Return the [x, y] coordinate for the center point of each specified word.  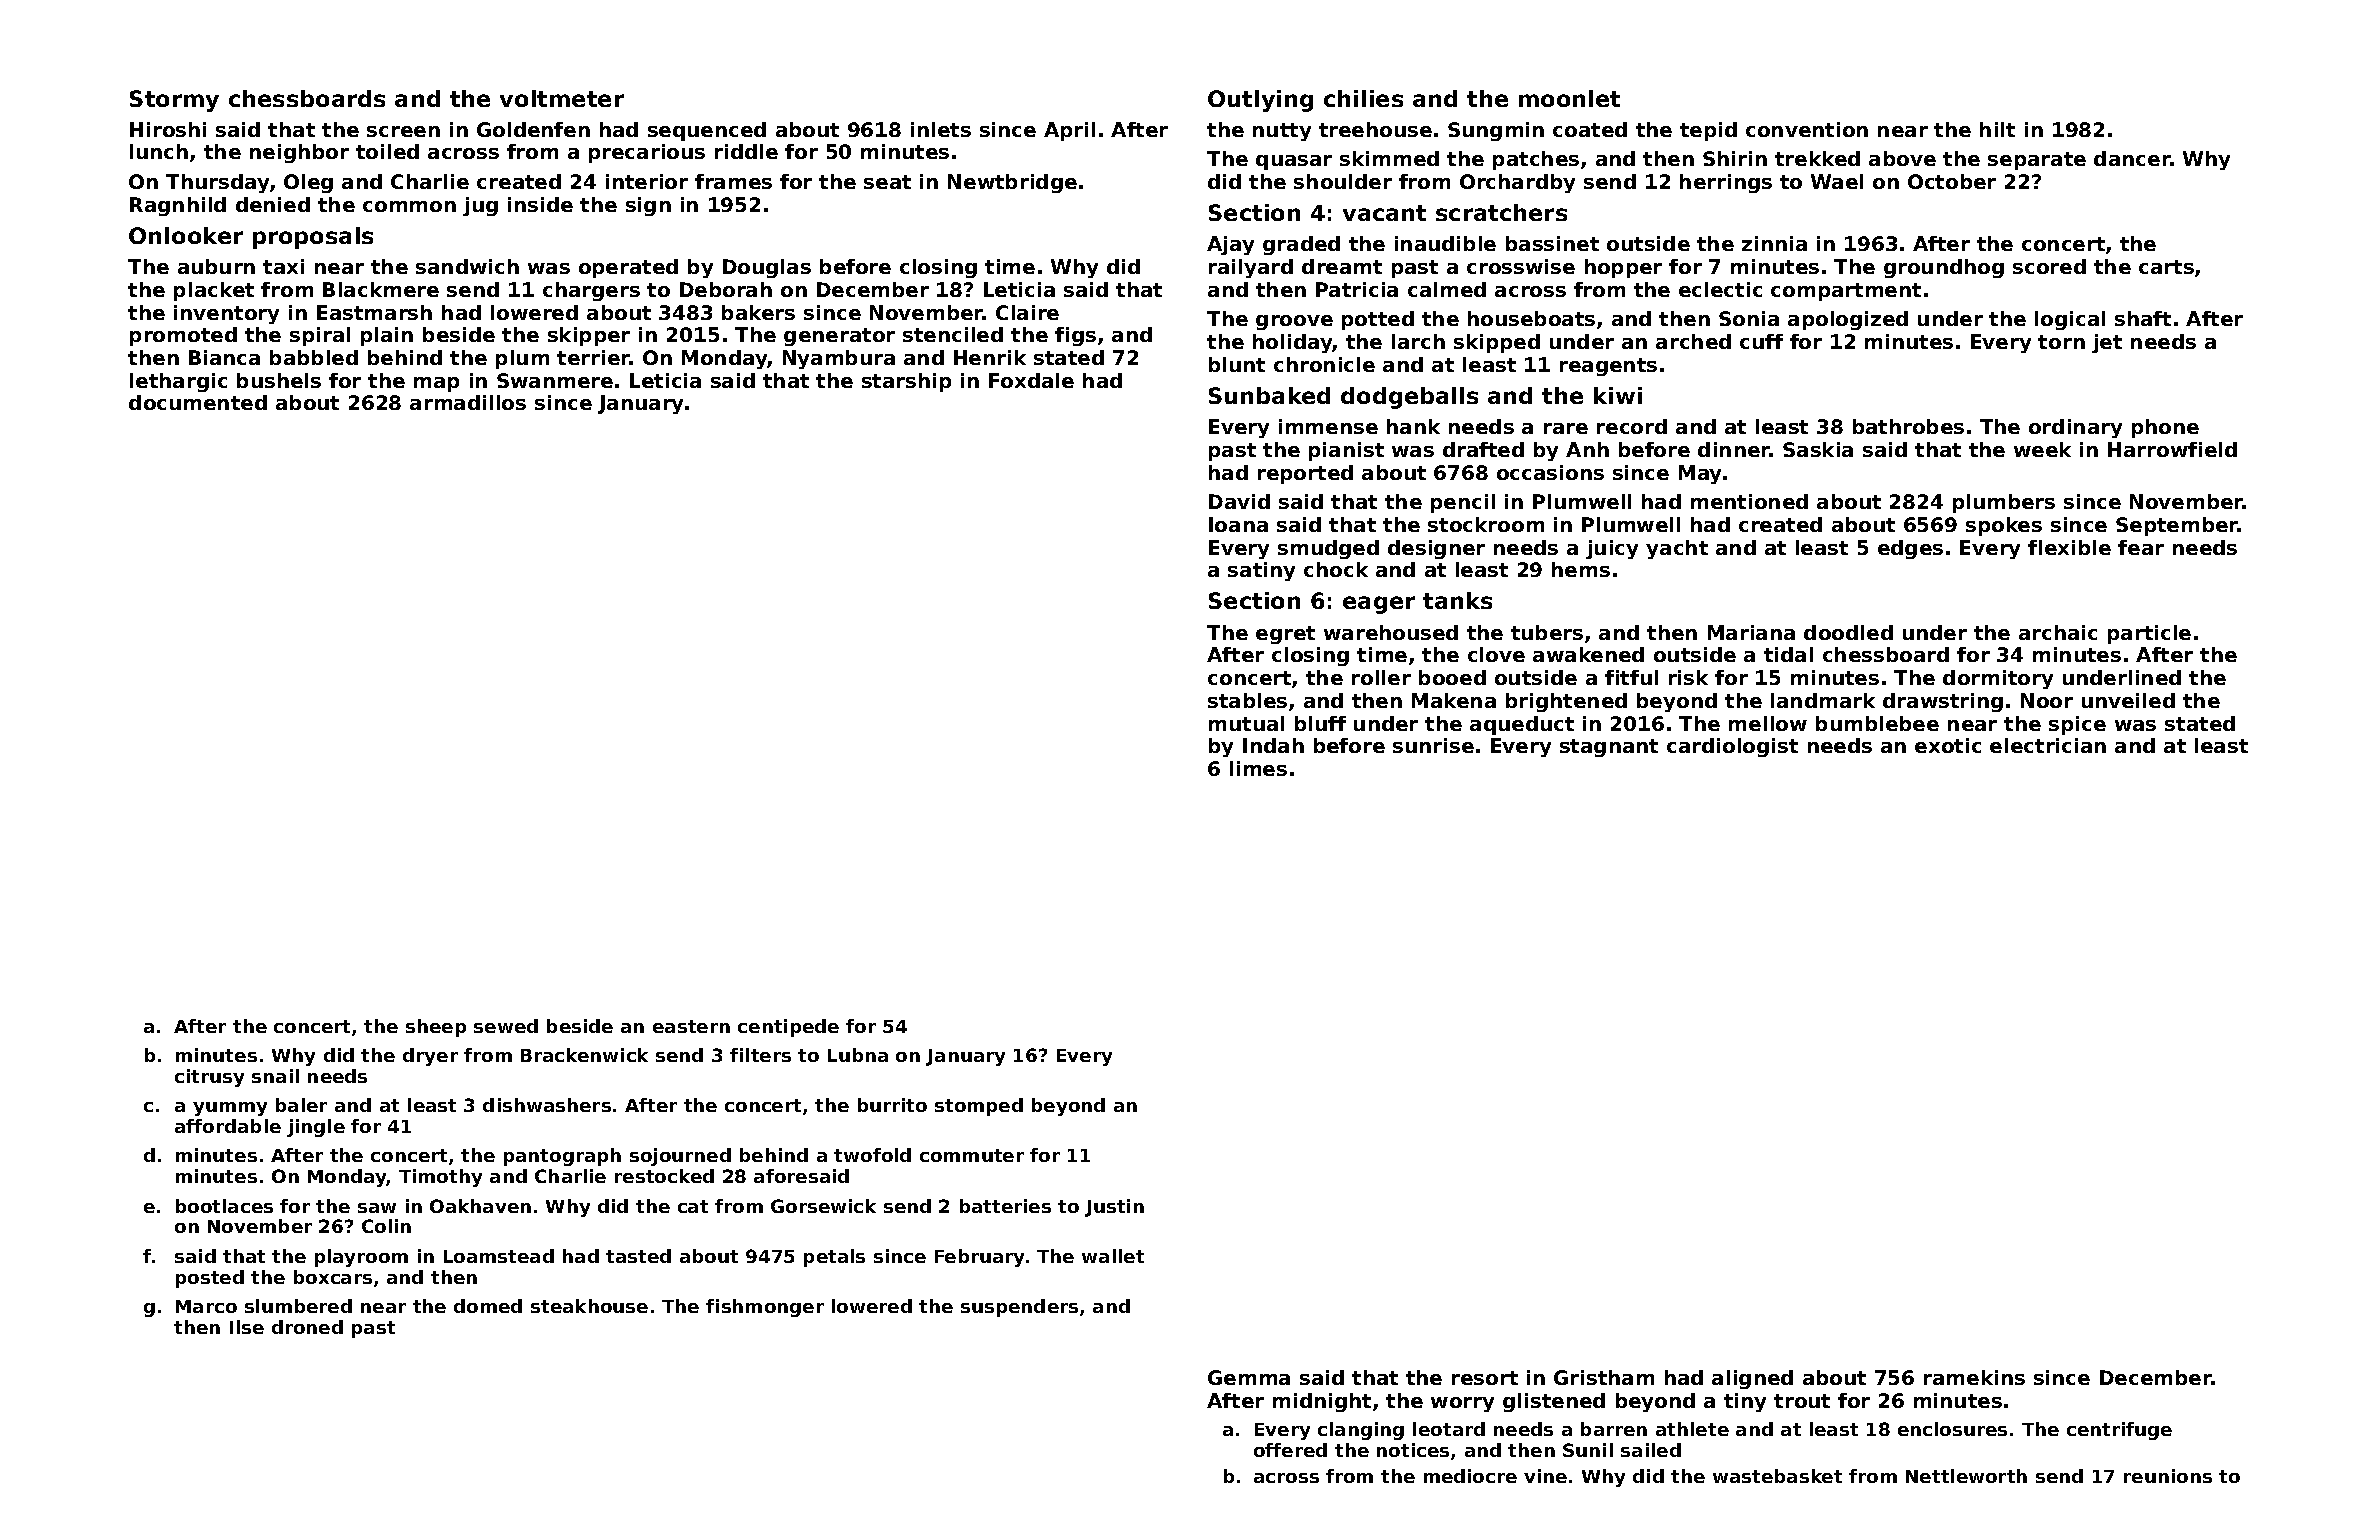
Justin [1114, 1208]
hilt [1997, 129]
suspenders [1019, 1308]
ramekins [1974, 1377]
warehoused [1391, 632]
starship [906, 382]
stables [1247, 700]
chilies [1363, 98]
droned [307, 1327]
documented [198, 402]
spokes [2004, 526]
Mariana [1751, 632]
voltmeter [562, 98]
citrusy [209, 1078]
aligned [1752, 1379]
